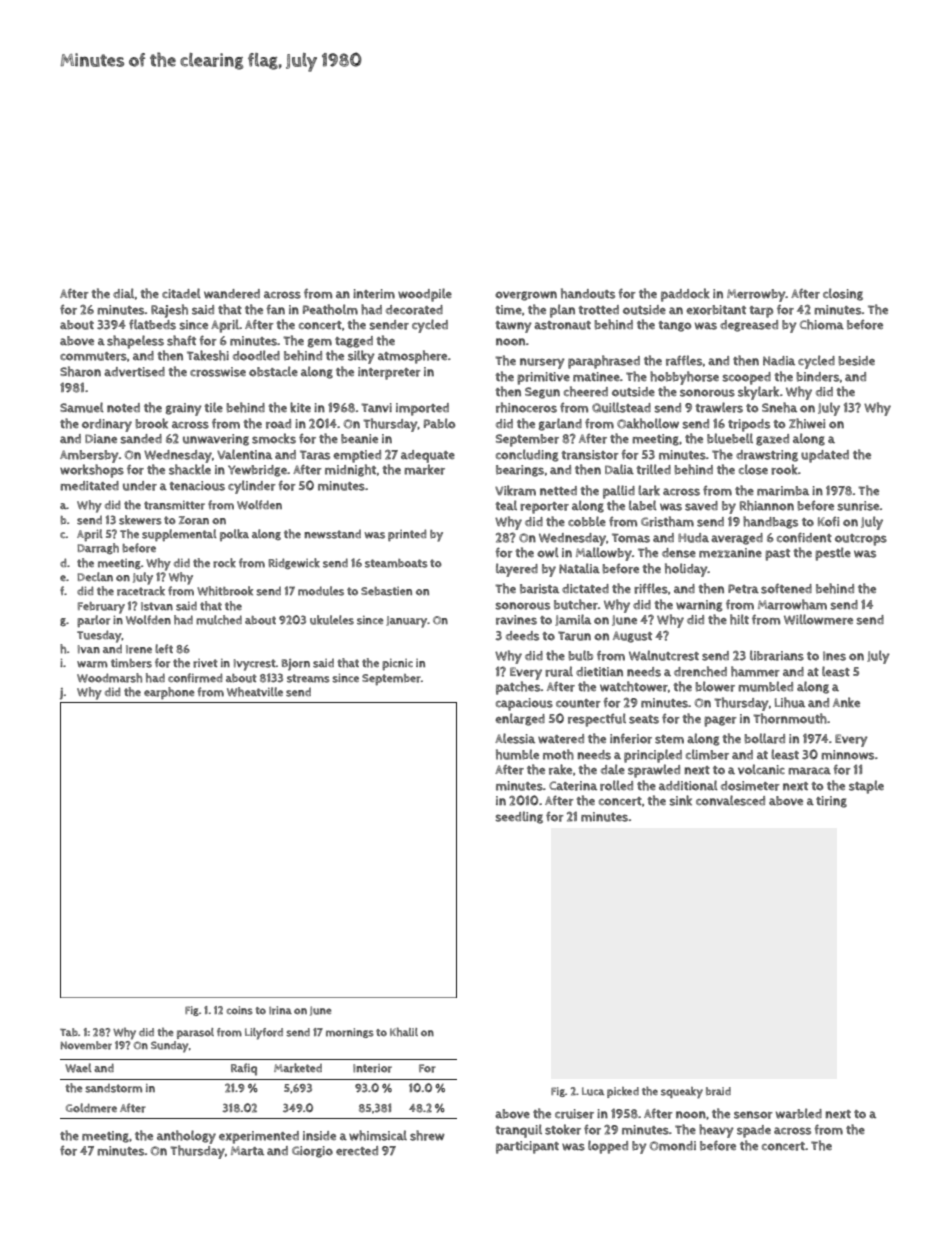 The width and height of the screenshot is (952, 1233). What do you see at coordinates (857, 361) in the screenshot?
I see `beside` at bounding box center [857, 361].
